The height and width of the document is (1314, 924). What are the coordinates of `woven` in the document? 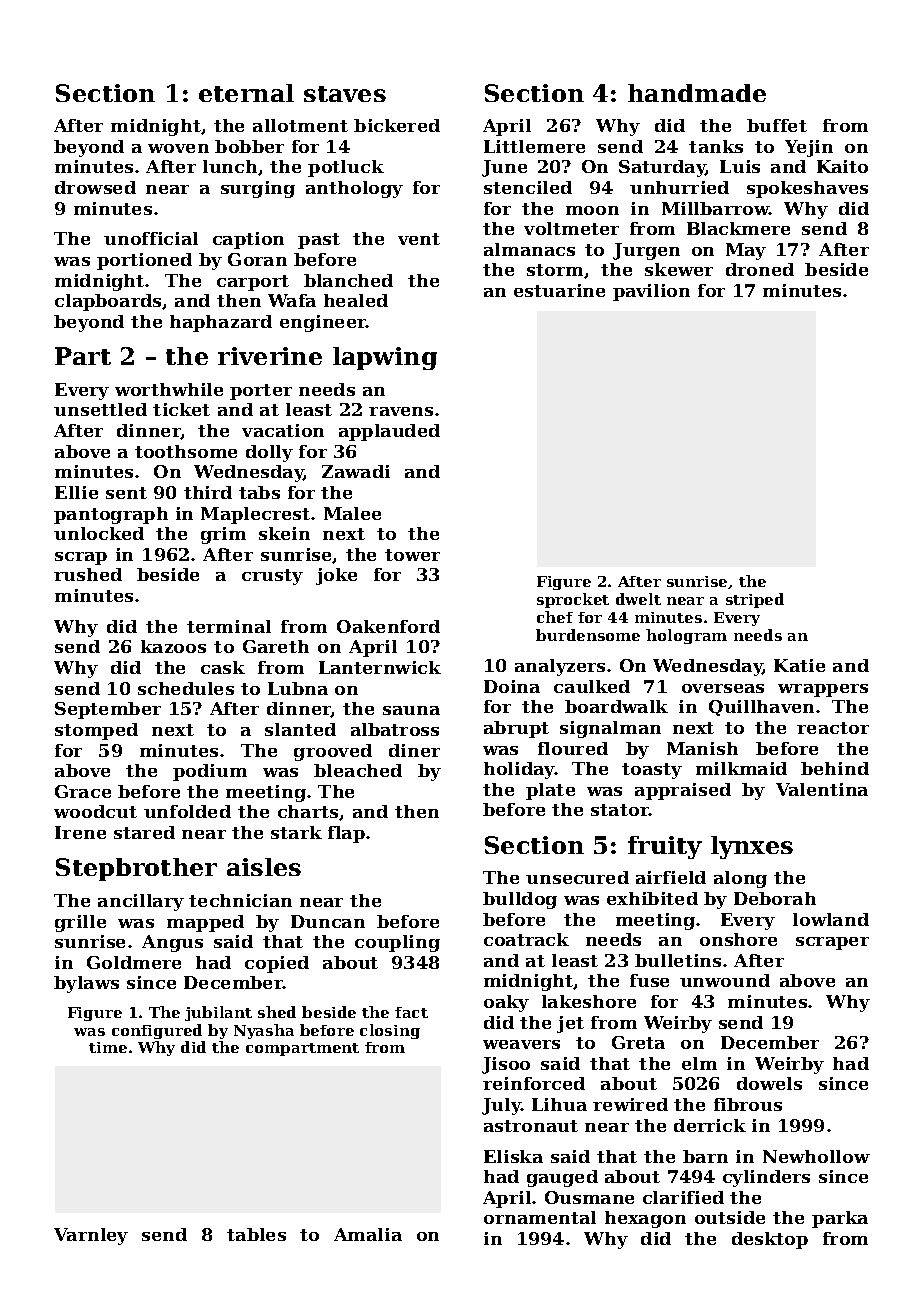 It's located at (178, 148).
